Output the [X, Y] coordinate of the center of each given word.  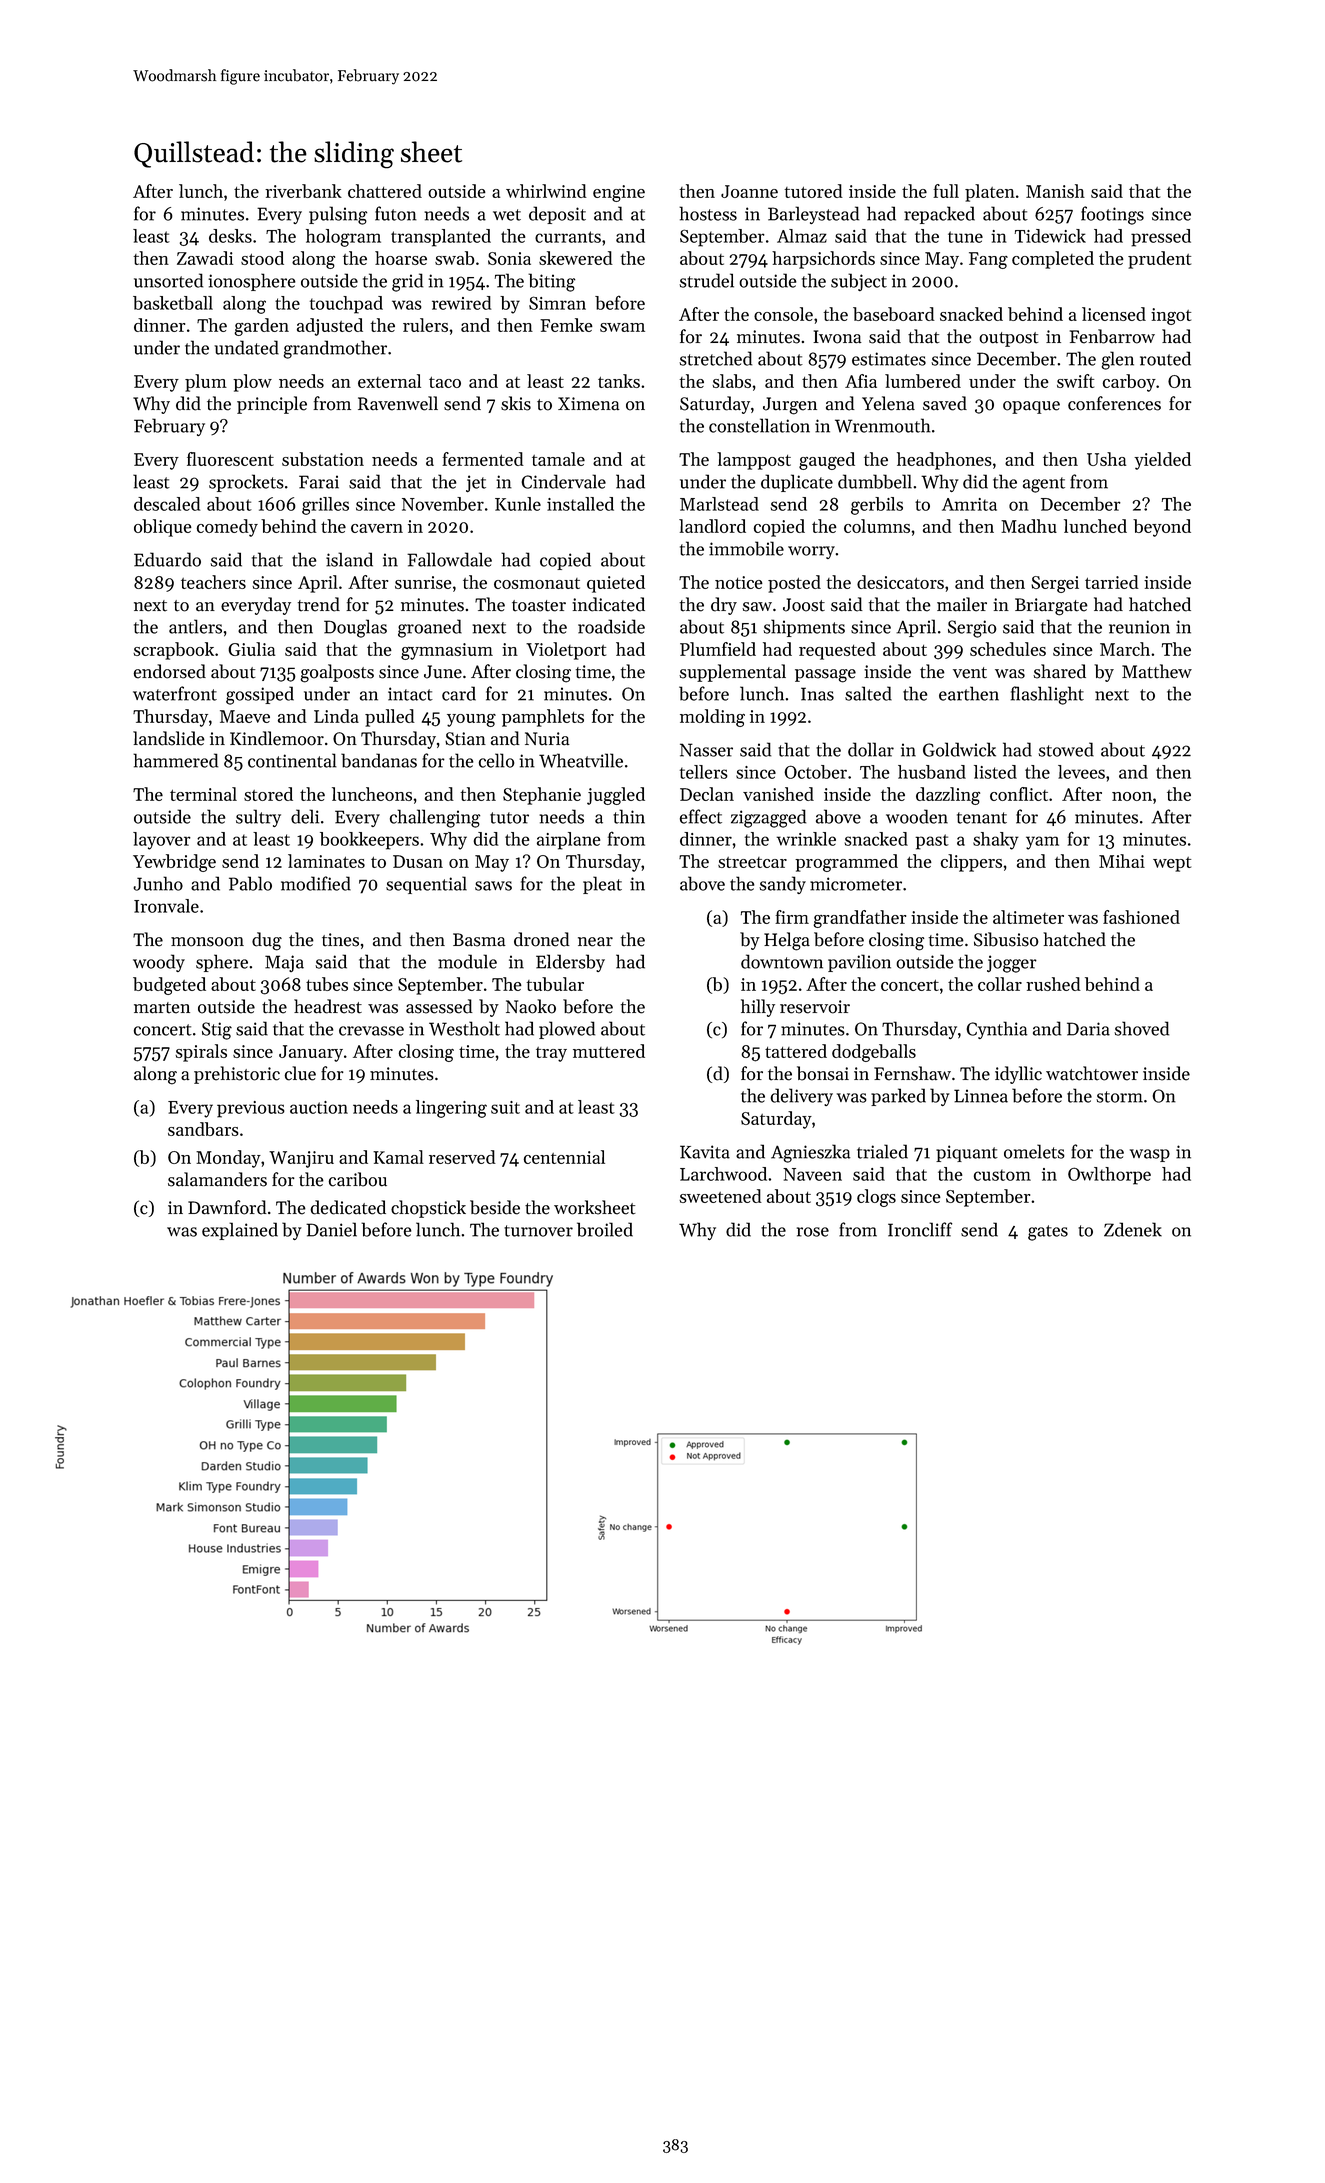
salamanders [217, 1179]
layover [162, 841]
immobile [746, 548]
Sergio [972, 629]
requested [837, 651]
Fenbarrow [1112, 336]
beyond [1162, 528]
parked [898, 1097]
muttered [609, 1051]
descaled [167, 504]
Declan [707, 794]
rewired [461, 303]
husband [932, 772]
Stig [217, 1031]
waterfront [175, 693]
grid [407, 282]
